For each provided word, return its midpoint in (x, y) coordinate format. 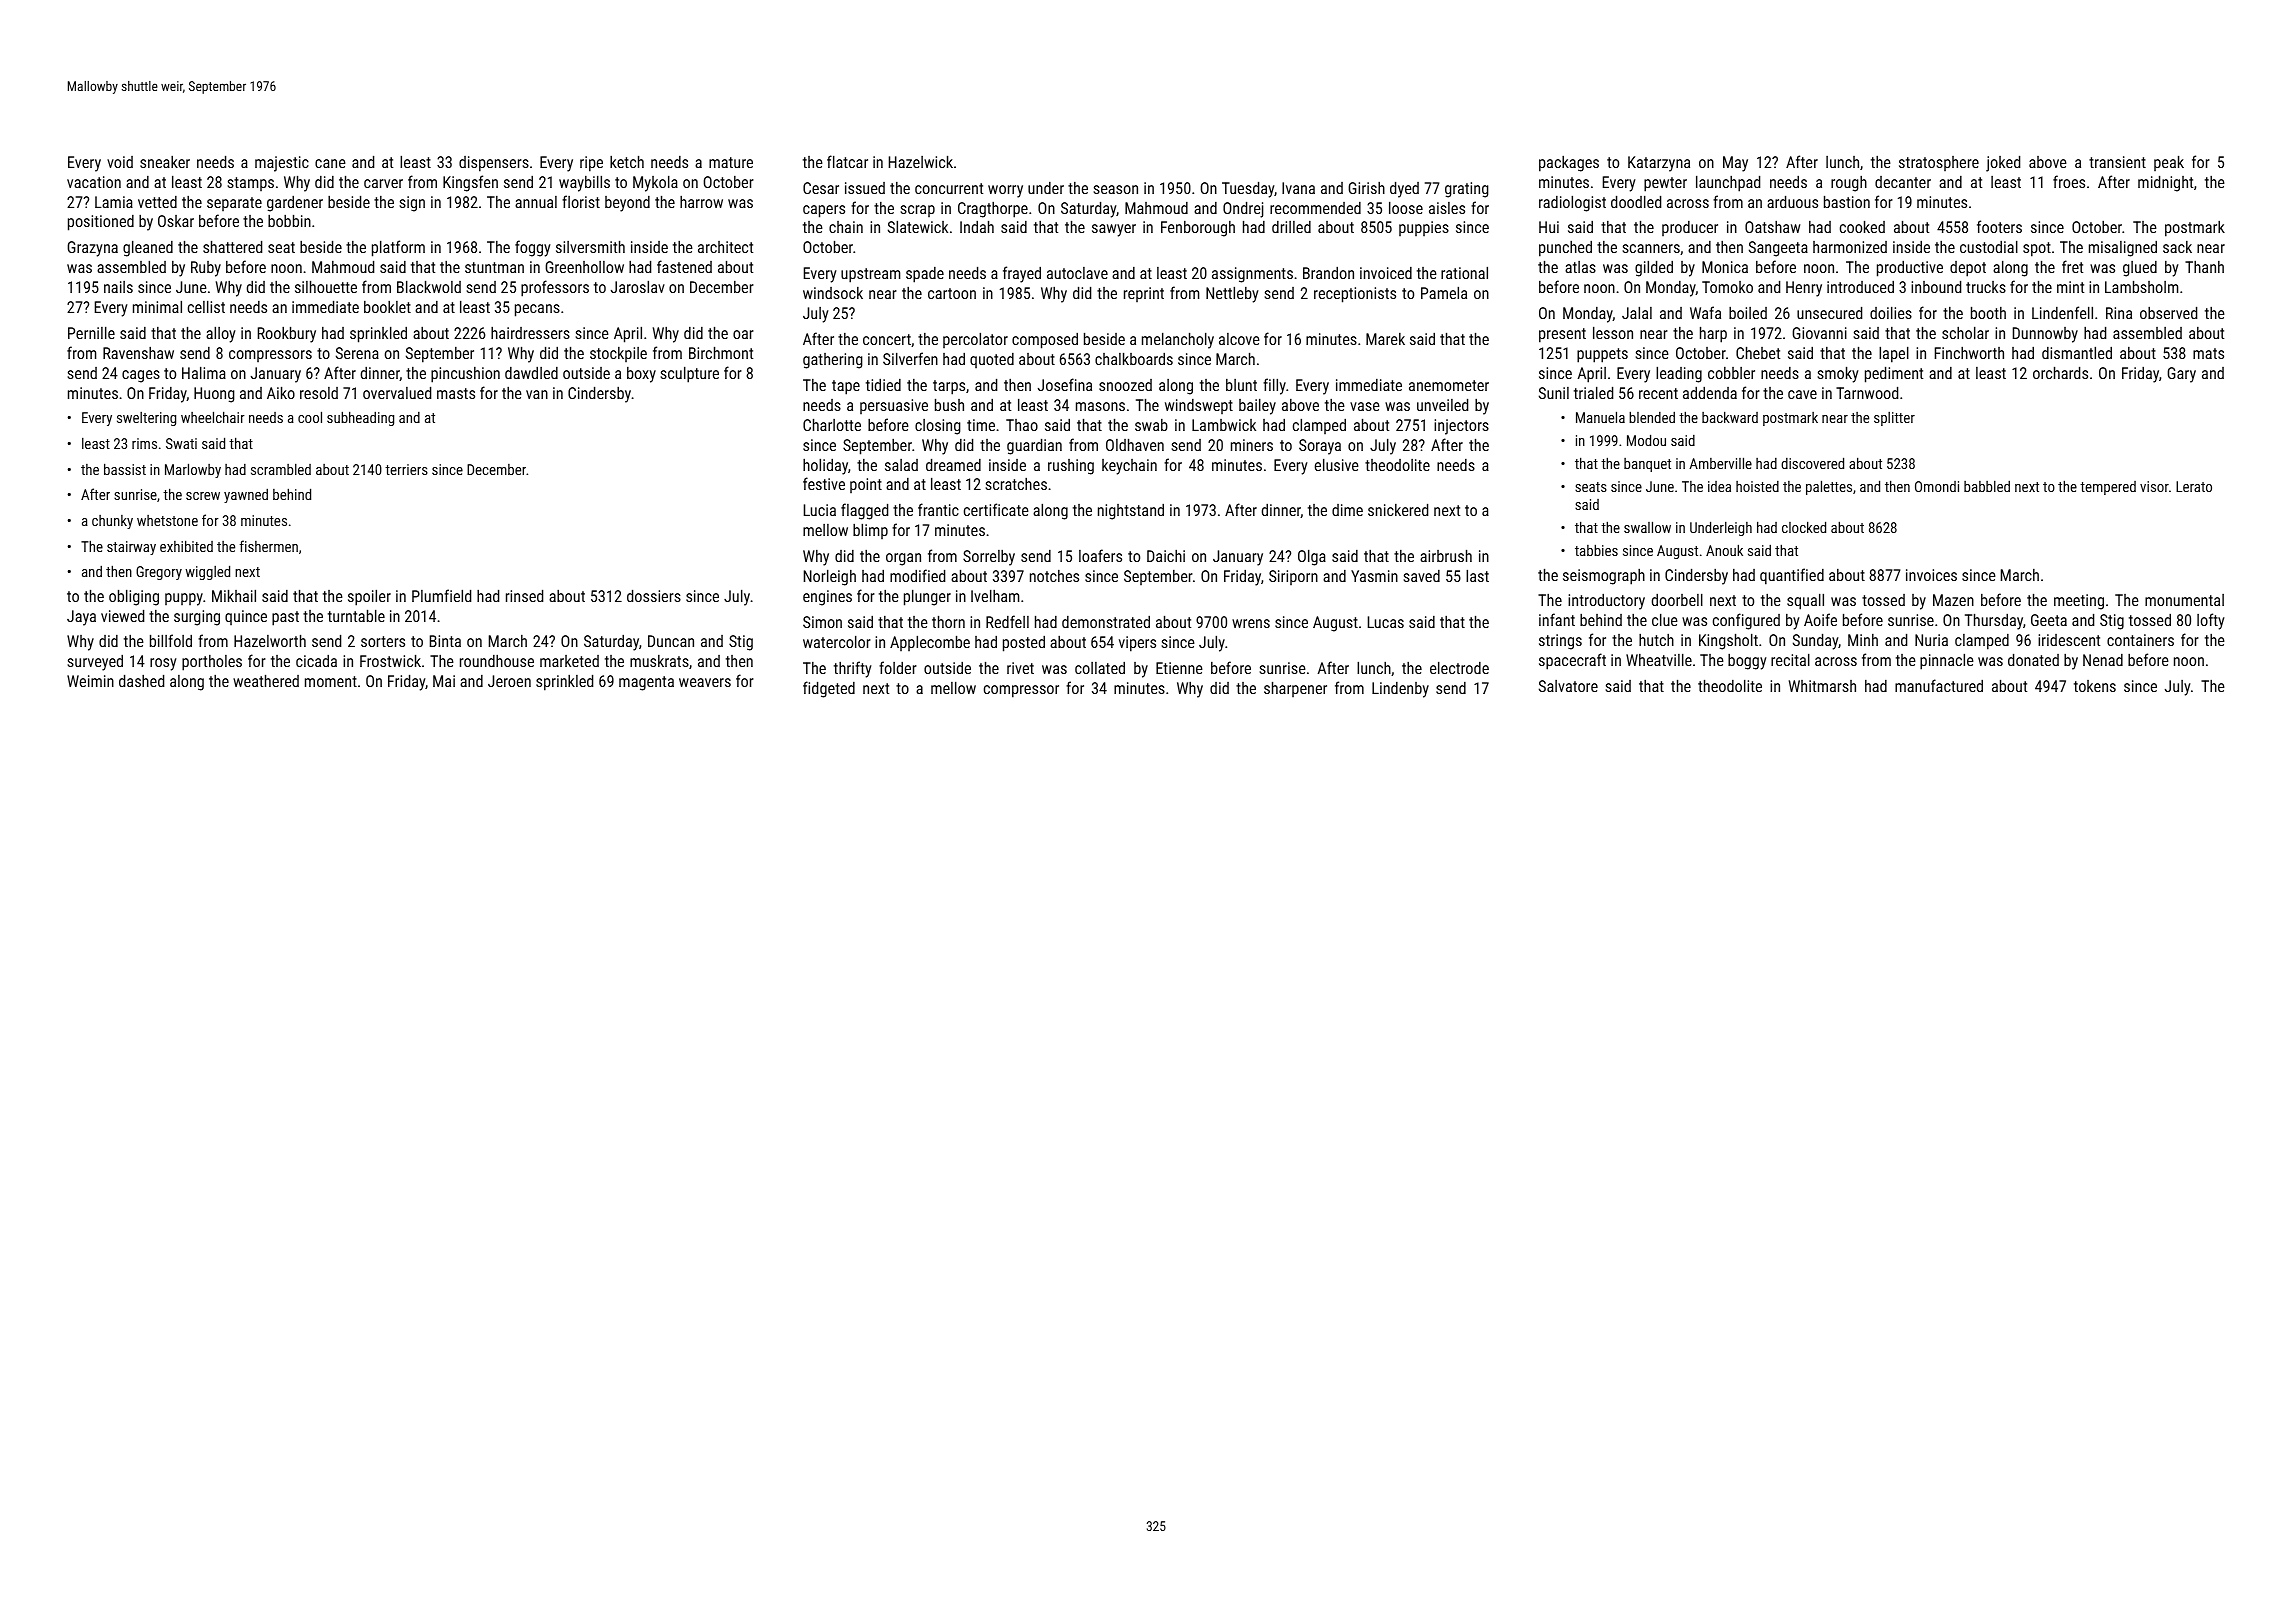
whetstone (167, 520)
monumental (2184, 600)
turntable (356, 615)
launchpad (1728, 183)
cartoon (952, 293)
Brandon (1328, 273)
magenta (646, 683)
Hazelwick (921, 161)
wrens (1251, 623)
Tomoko (1727, 287)
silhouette (326, 286)
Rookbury (287, 334)
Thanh (2204, 267)
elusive (1337, 464)
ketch (627, 161)
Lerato (2194, 486)
